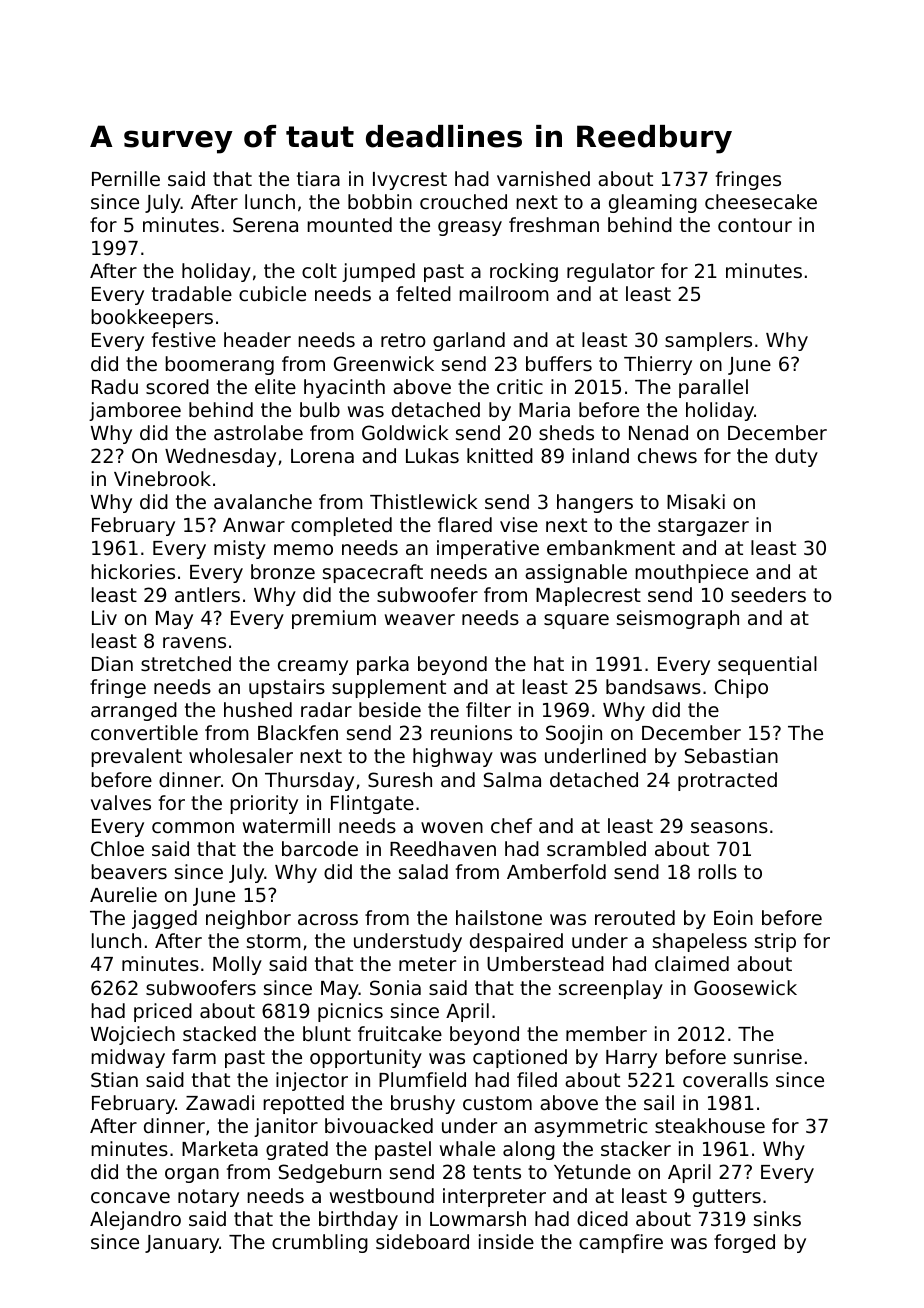 This screenshot has width=924, height=1308. Describe the element at coordinates (775, 942) in the screenshot. I see `strip` at that location.
